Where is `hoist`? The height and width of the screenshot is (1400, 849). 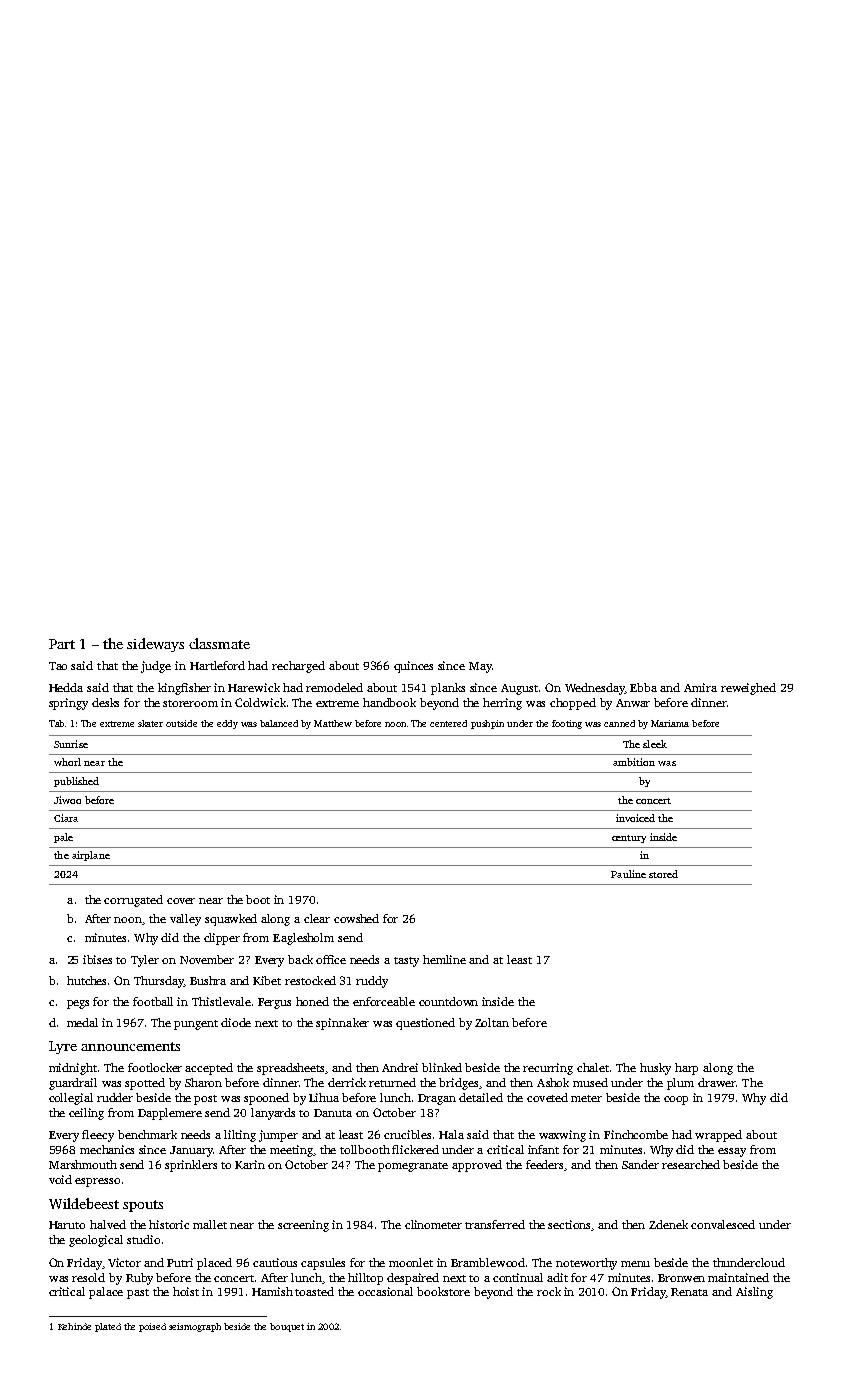
hoist is located at coordinates (186, 1291).
